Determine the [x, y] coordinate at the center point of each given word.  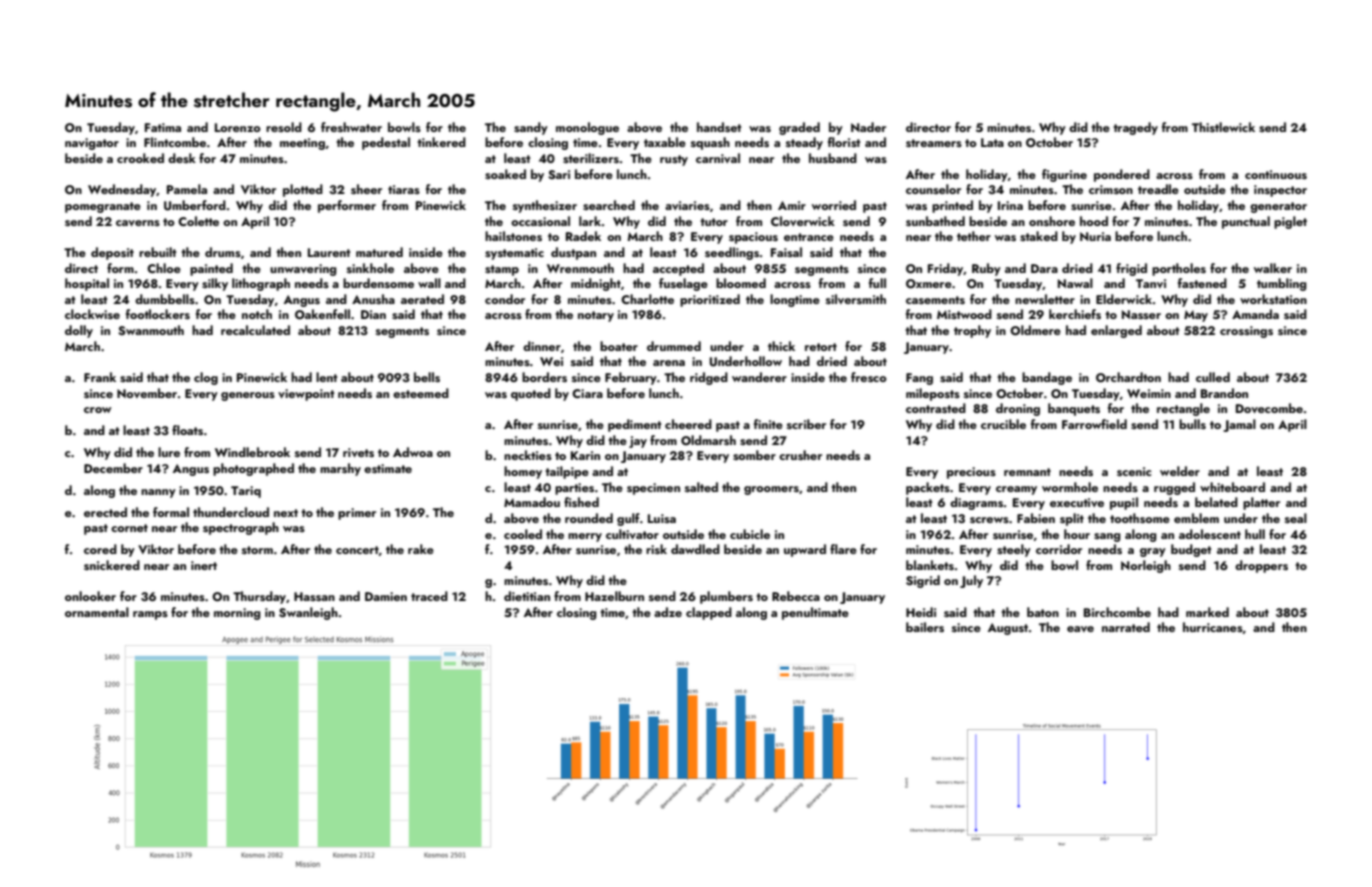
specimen [653, 489]
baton [1043, 612]
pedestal [386, 143]
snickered [112, 565]
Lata [992, 142]
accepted [678, 269]
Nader [868, 127]
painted [211, 269]
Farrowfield [1094, 424]
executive [1077, 502]
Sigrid [923, 581]
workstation [1273, 299]
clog [206, 378]
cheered [688, 424]
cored [100, 549]
